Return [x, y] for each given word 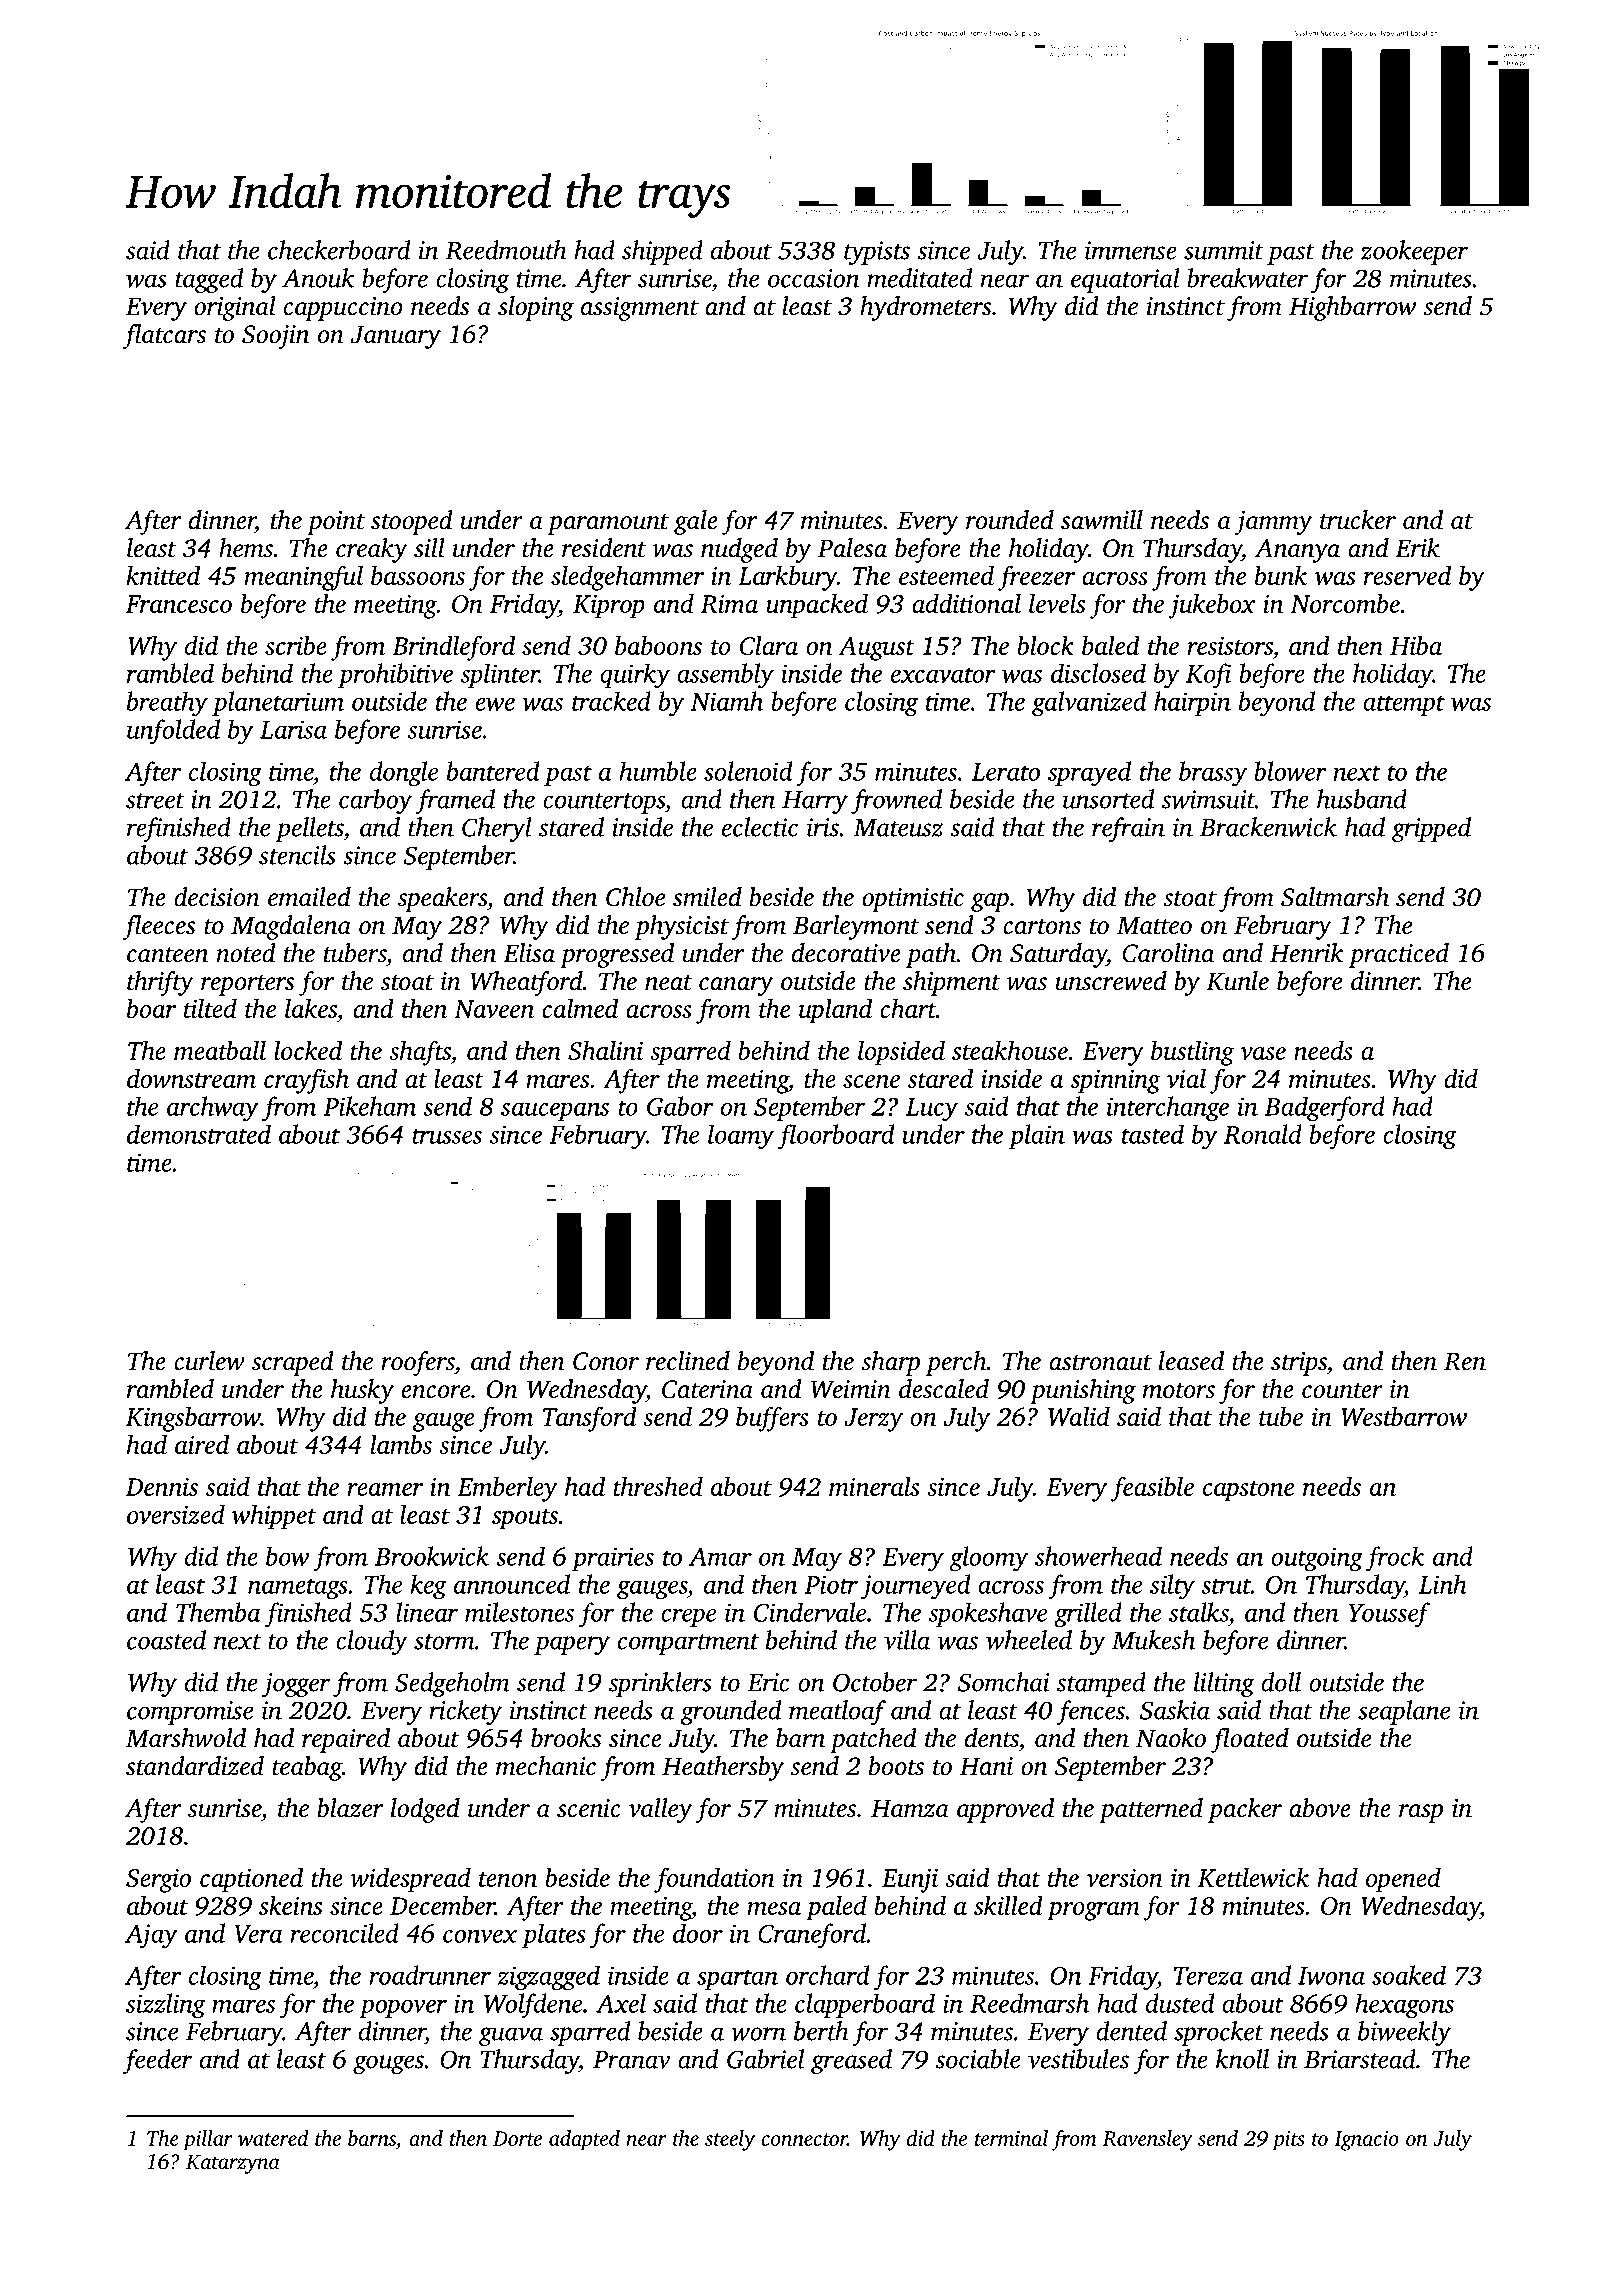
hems [246, 548]
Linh [1443, 1584]
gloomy [989, 1559]
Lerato [1006, 772]
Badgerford [1325, 1109]
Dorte [517, 2138]
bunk [1281, 575]
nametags [298, 1588]
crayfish [306, 1081]
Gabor [680, 1106]
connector [804, 2139]
